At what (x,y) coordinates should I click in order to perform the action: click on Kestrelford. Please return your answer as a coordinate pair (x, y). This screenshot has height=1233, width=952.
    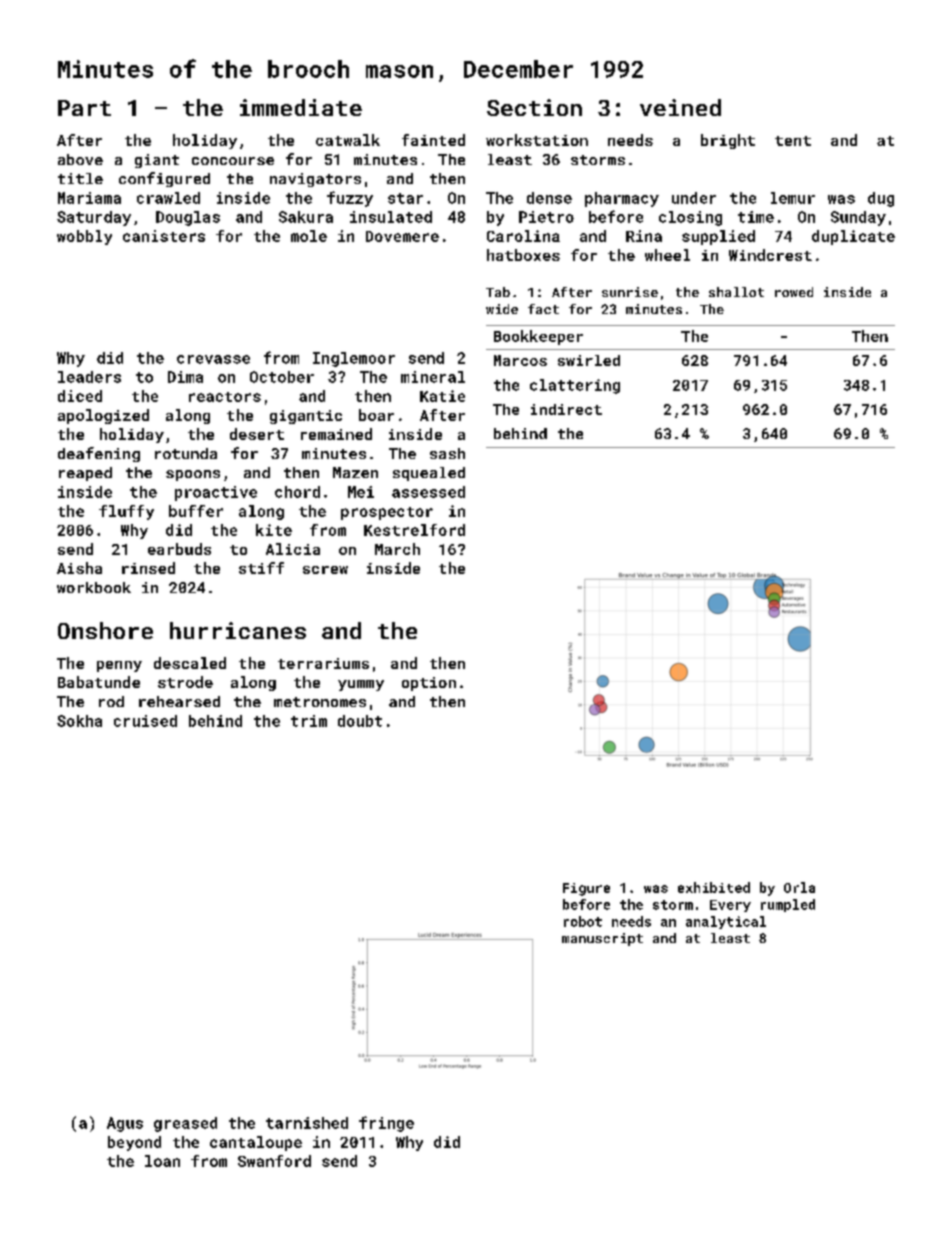
    Looking at the image, I should click on (414, 530).
